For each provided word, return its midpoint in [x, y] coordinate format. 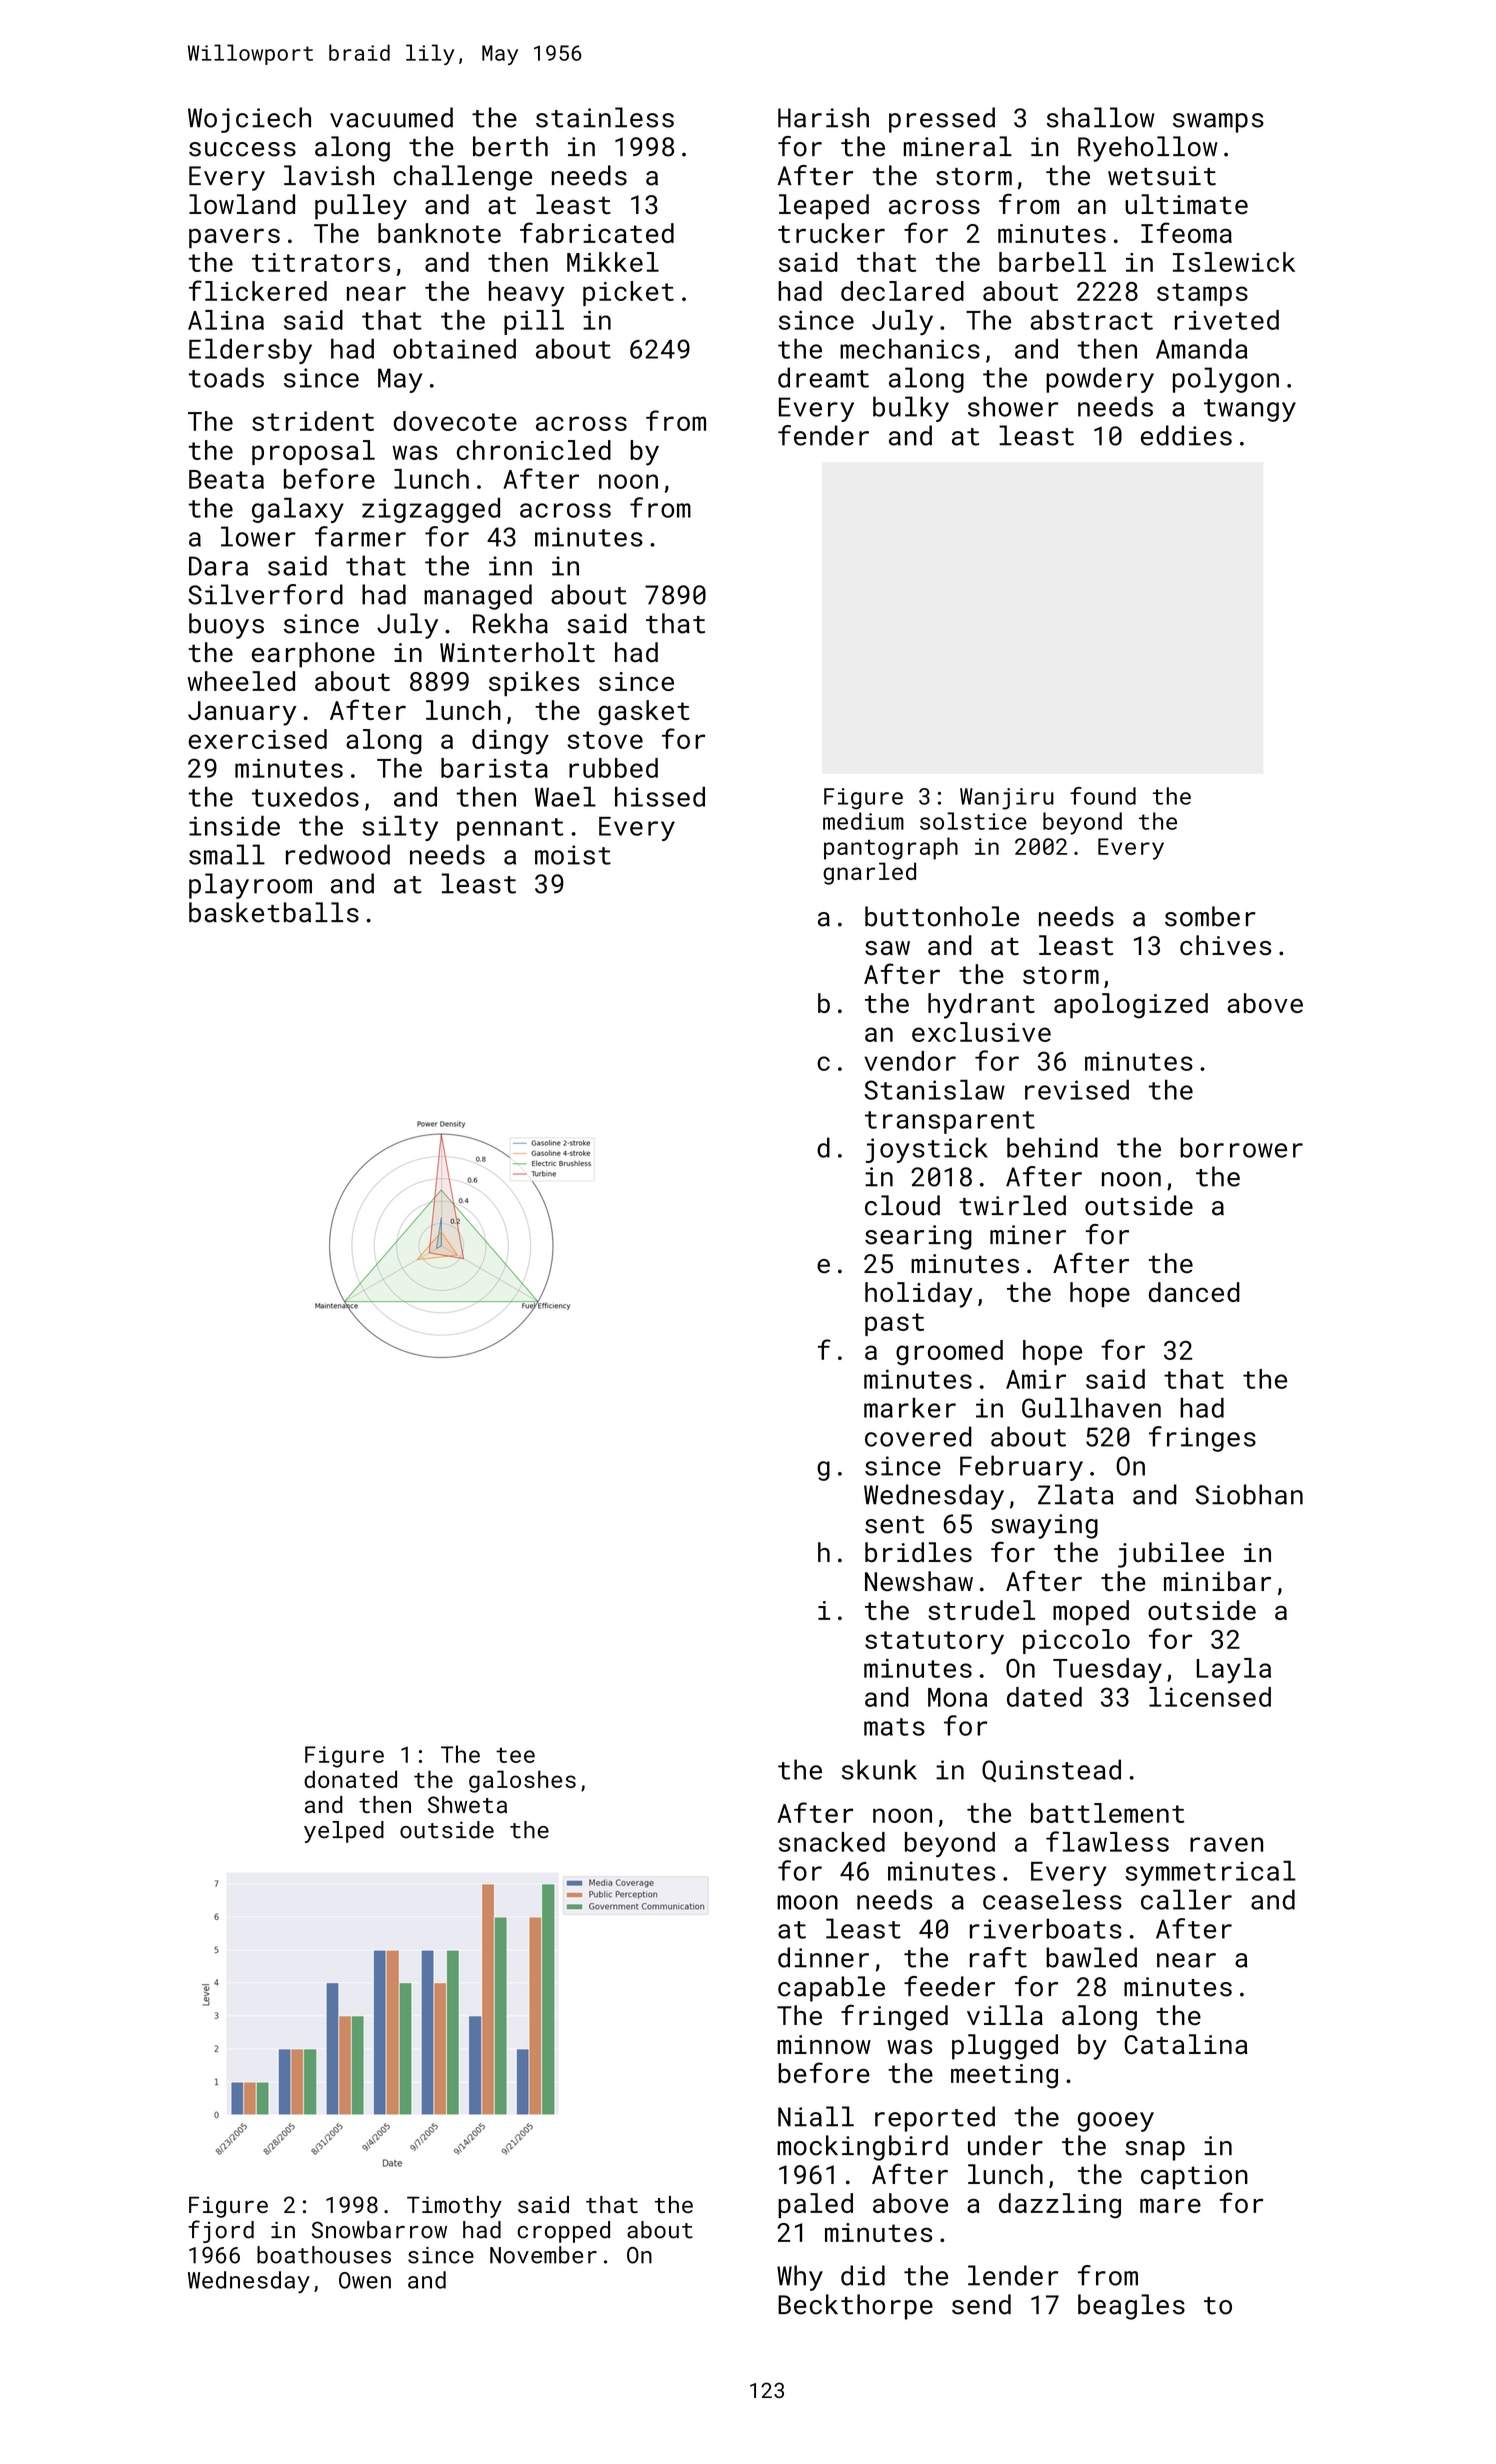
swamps [1218, 123]
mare [1170, 2205]
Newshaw [919, 1581]
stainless [605, 117]
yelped [344, 1832]
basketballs [274, 912]
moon [807, 1902]
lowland [242, 204]
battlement [1107, 1813]
